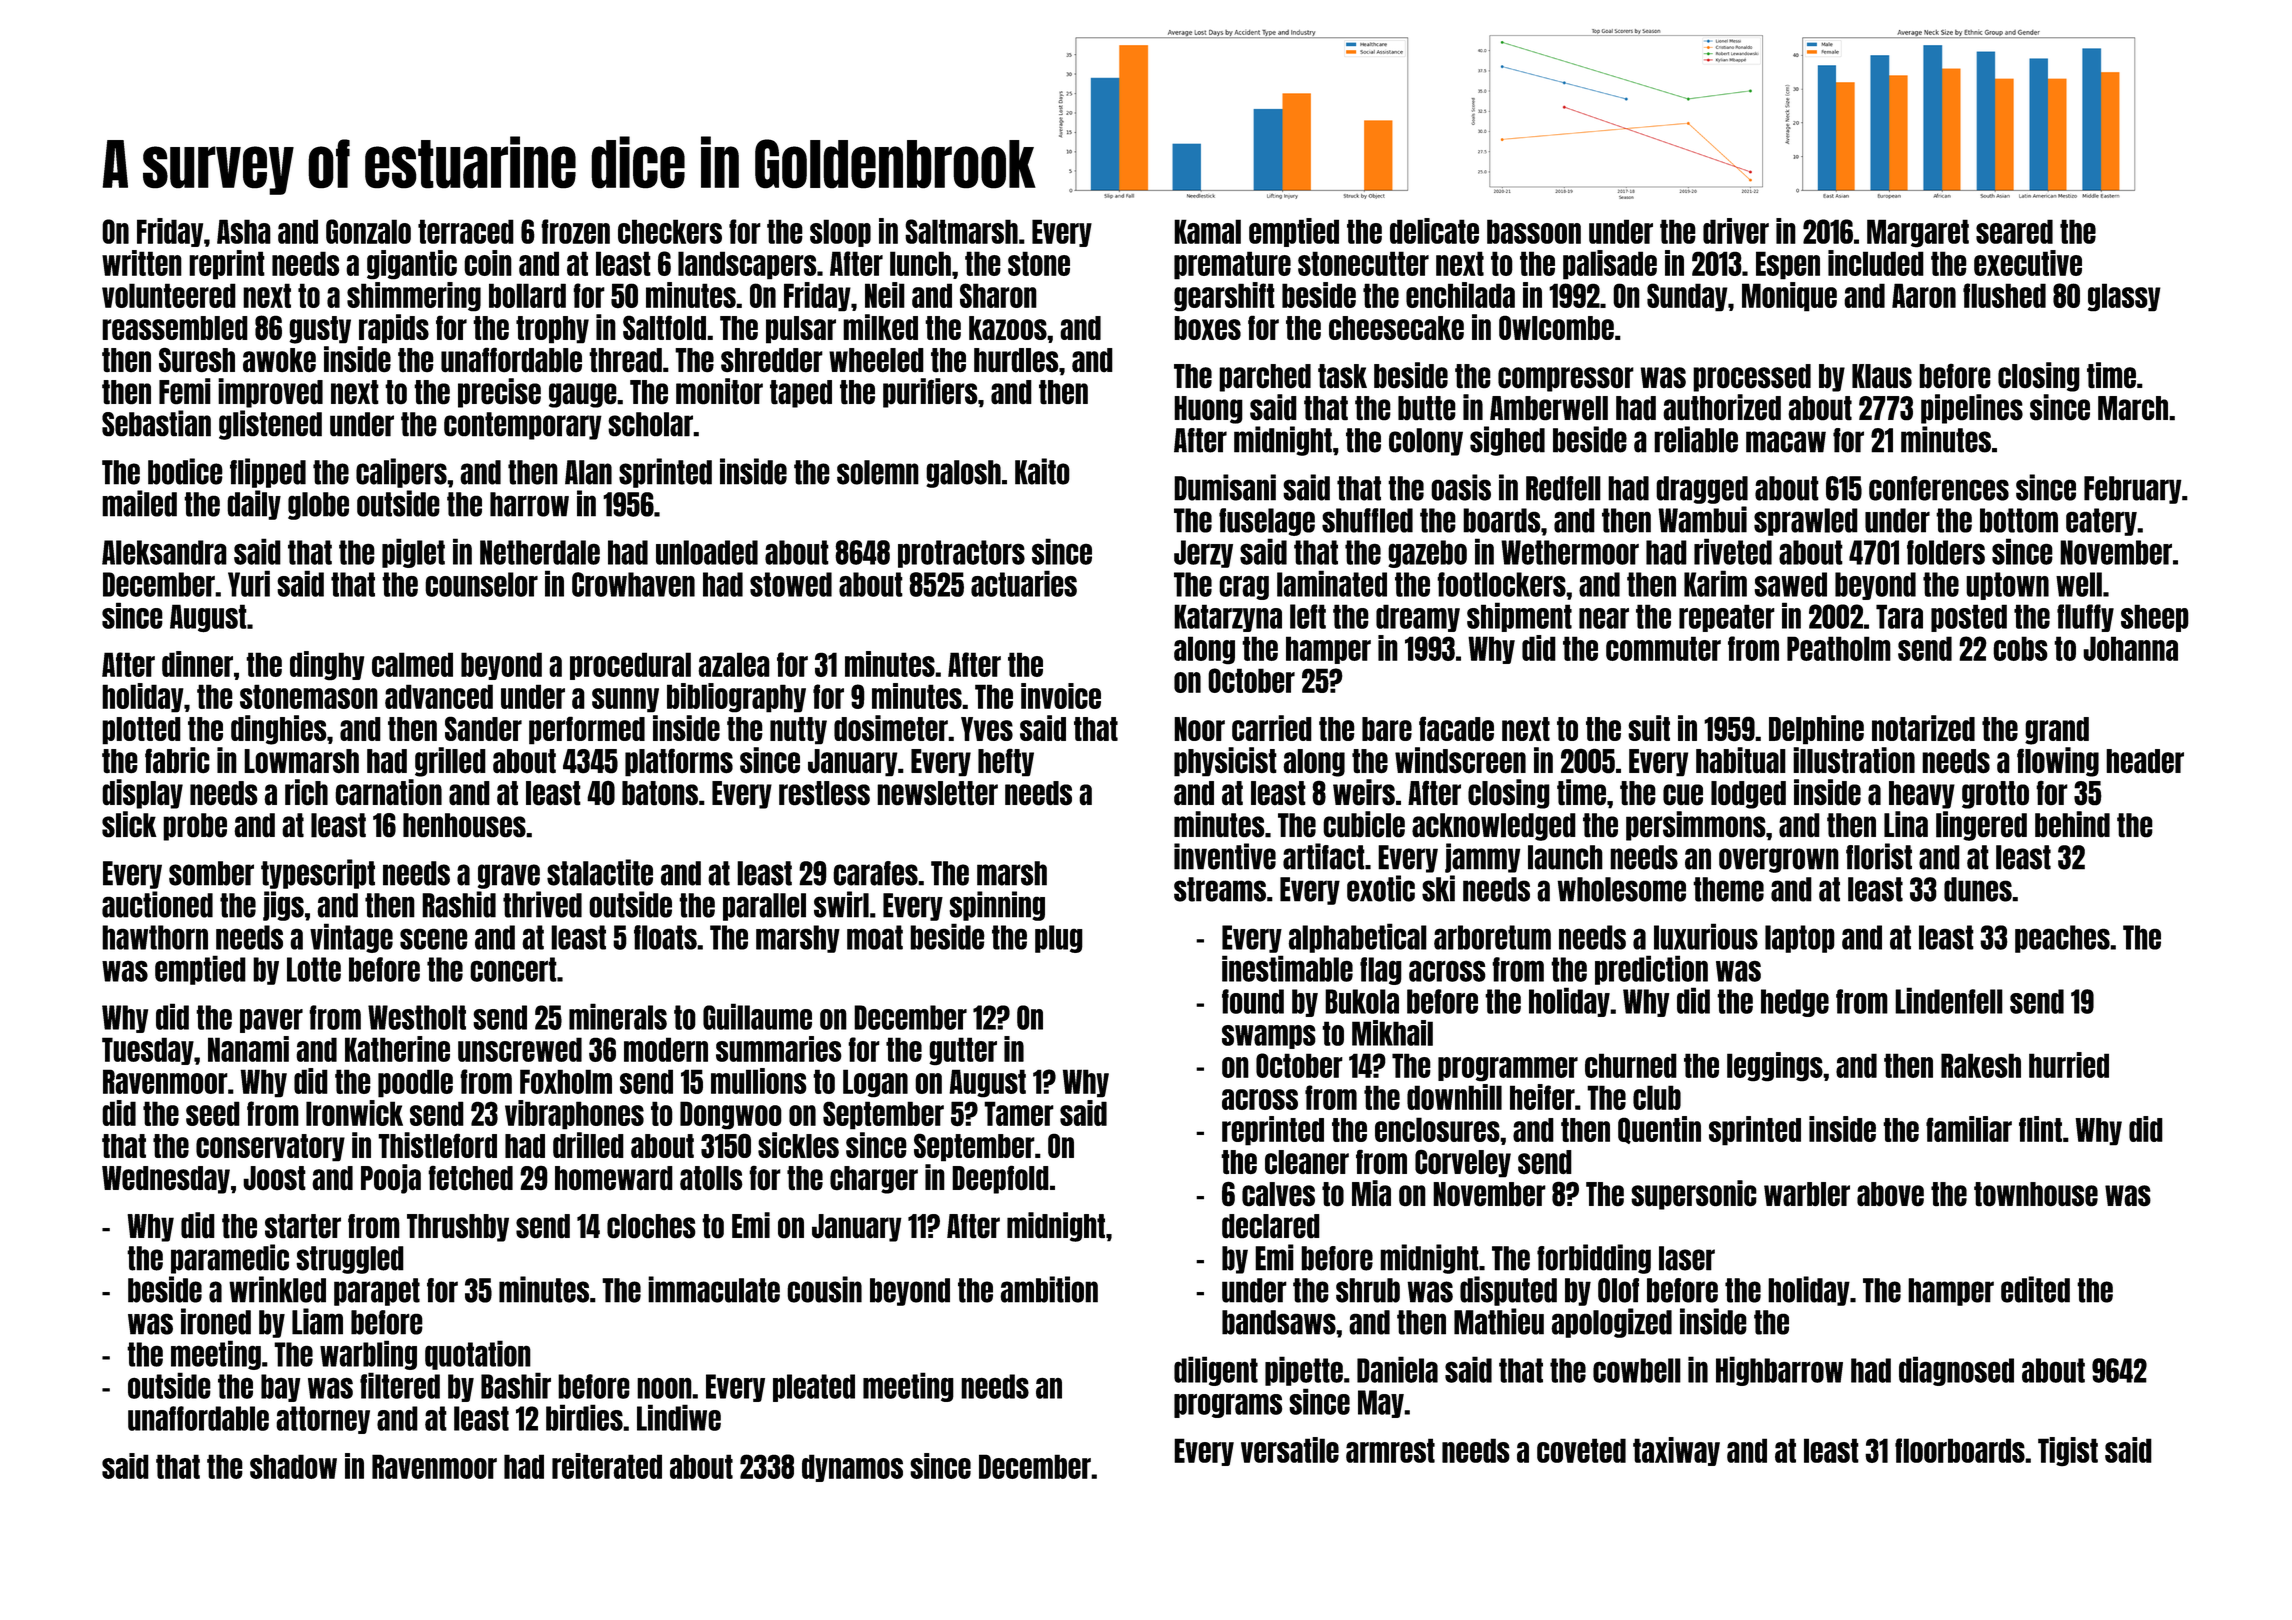 This image has height=1620, width=2292. I want to click on gazebo, so click(1427, 554).
